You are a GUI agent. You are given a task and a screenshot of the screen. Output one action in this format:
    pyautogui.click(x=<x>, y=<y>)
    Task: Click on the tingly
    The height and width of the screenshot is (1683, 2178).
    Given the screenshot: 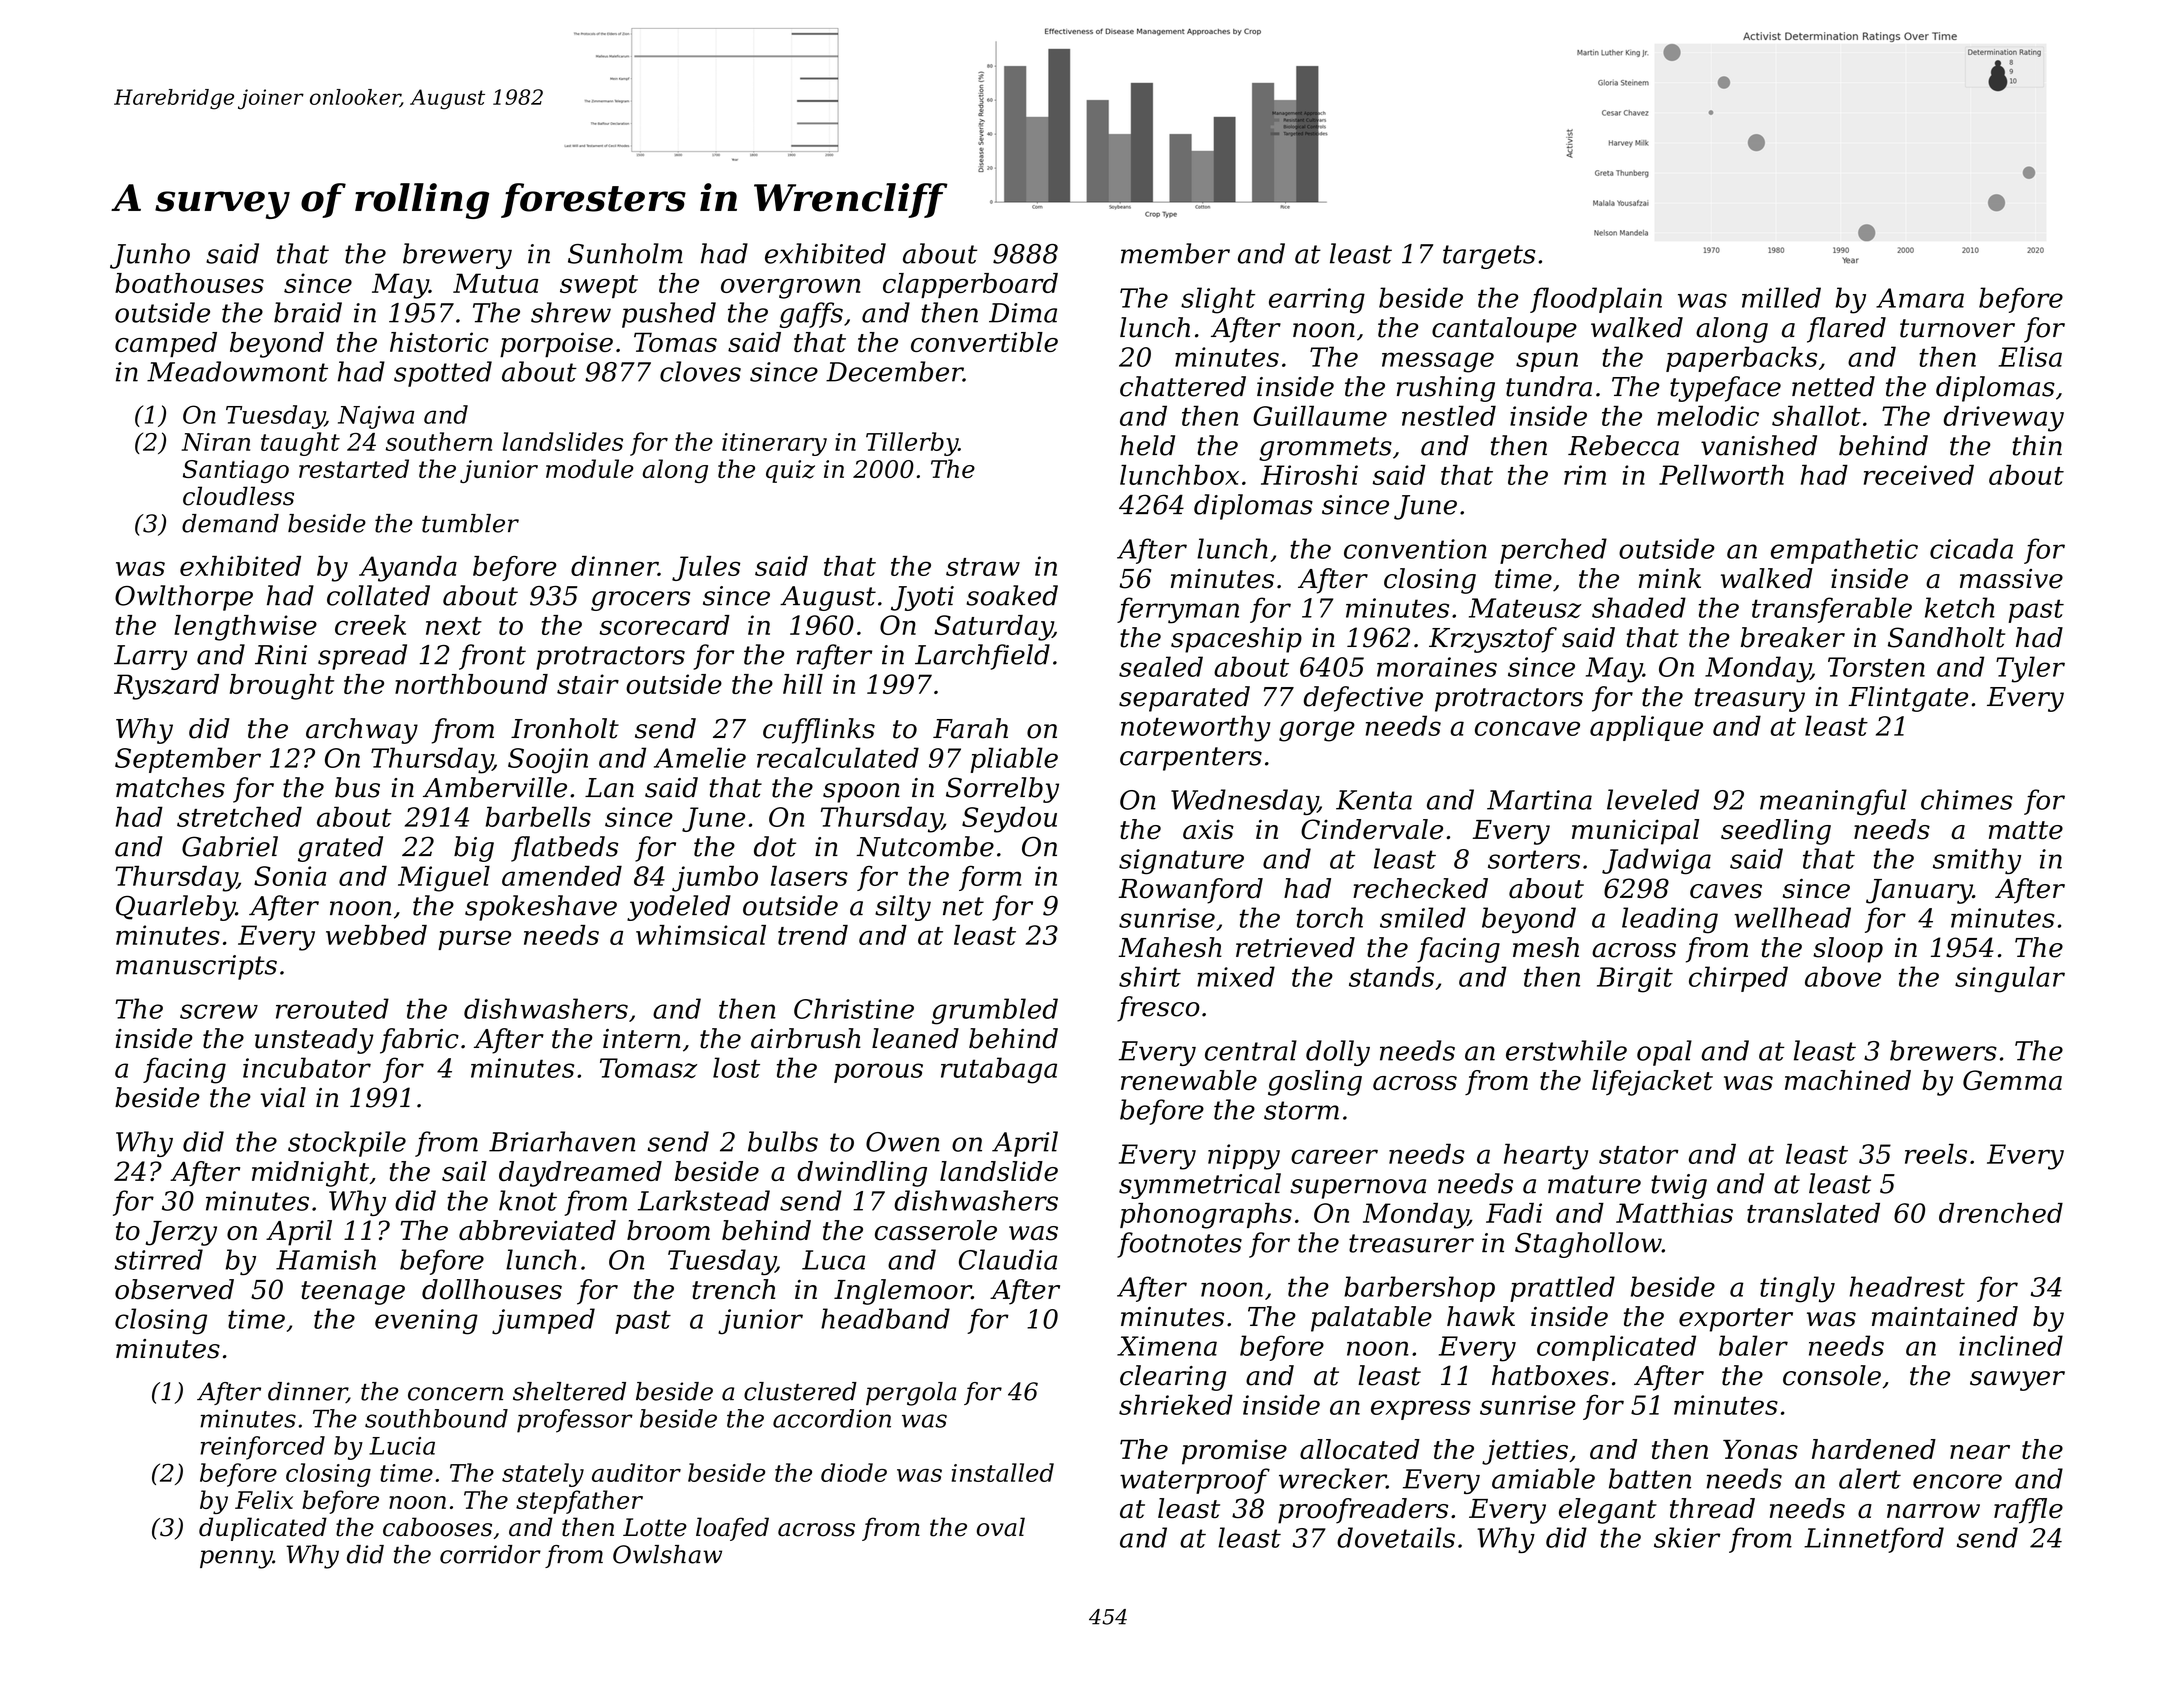 What is the action you would take?
    pyautogui.click(x=1797, y=1289)
